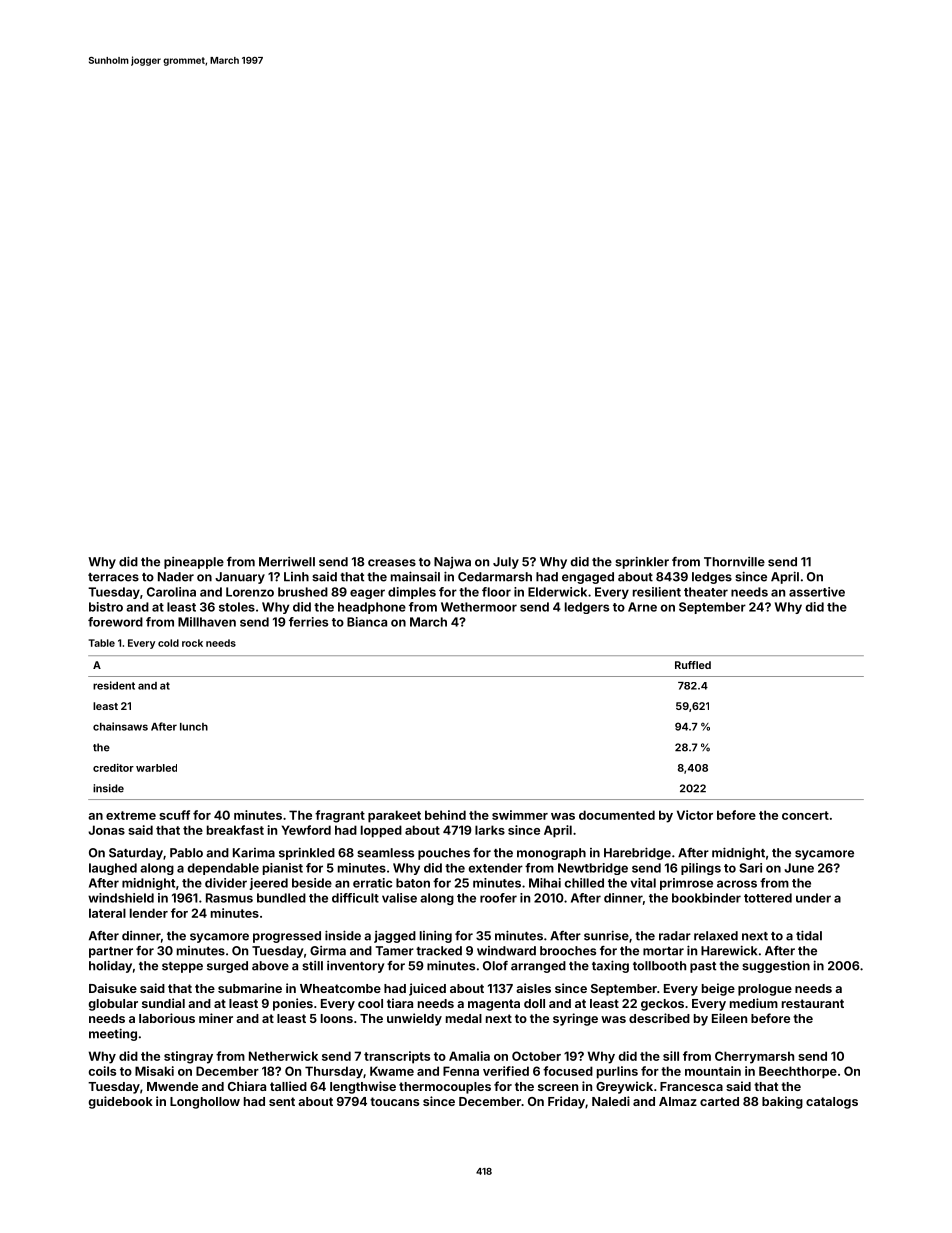 Image resolution: width=952 pixels, height=1233 pixels. I want to click on Victor, so click(695, 815).
